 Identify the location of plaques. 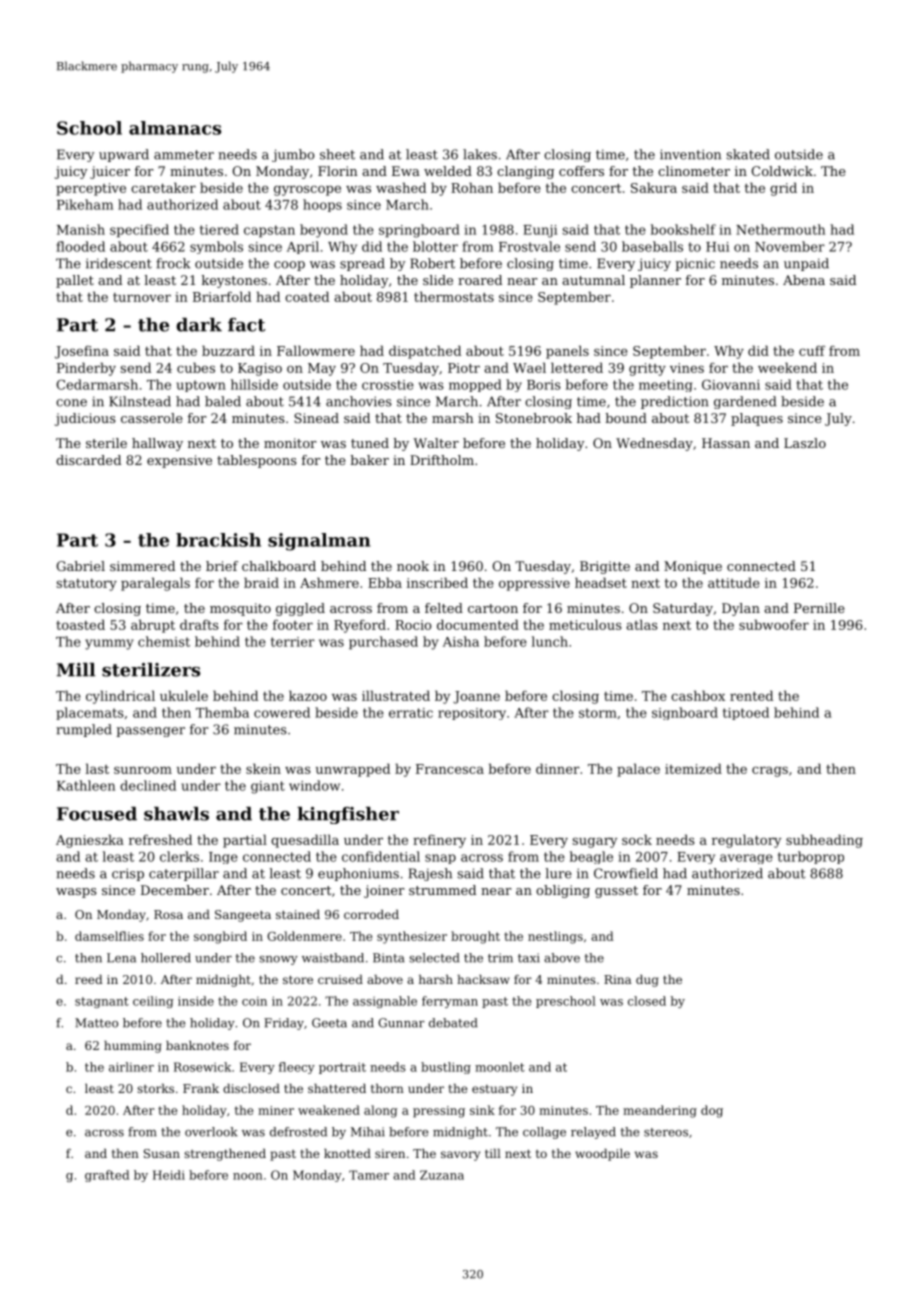
(757, 419).
